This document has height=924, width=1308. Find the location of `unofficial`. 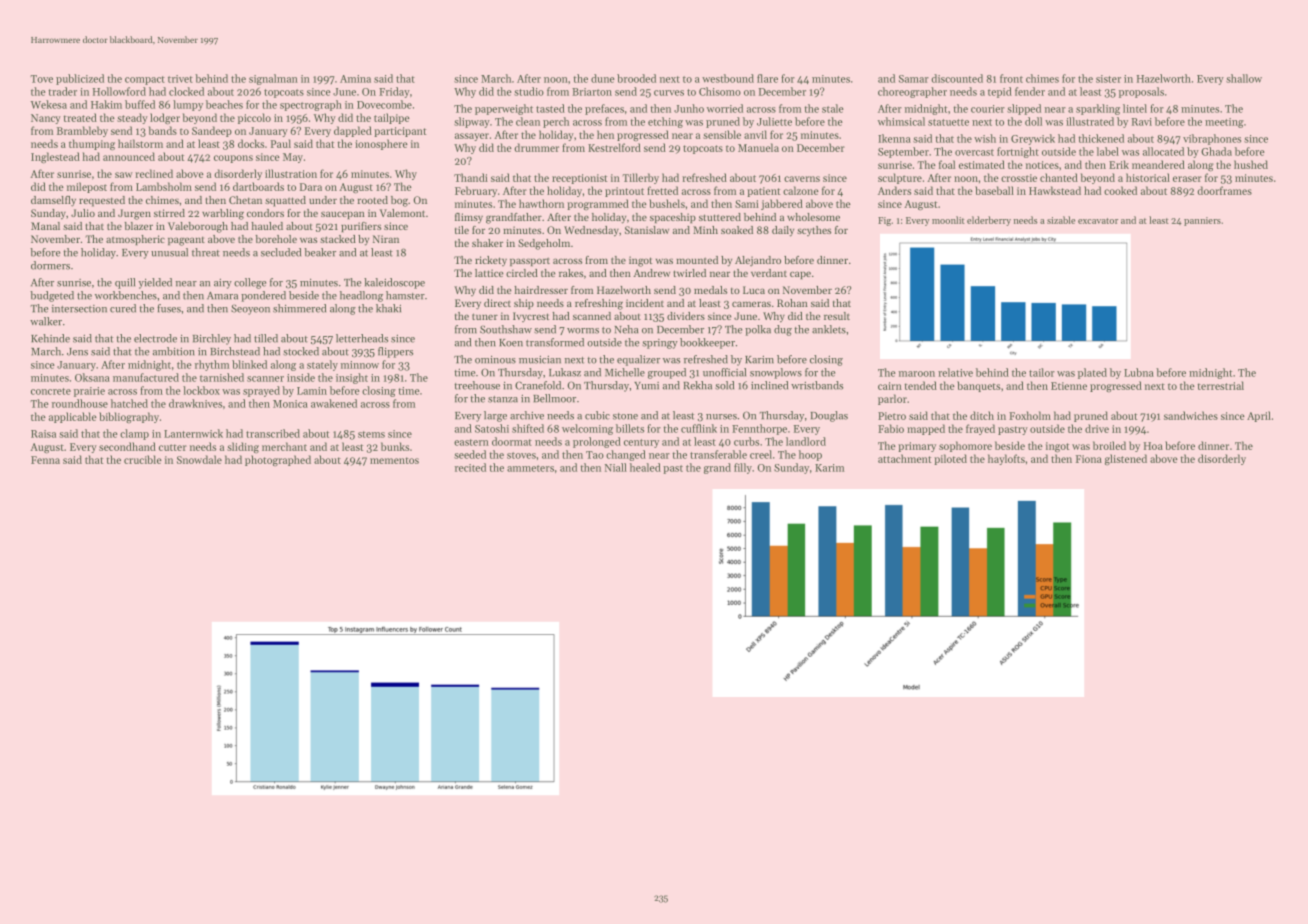

unofficial is located at coordinates (724, 372).
